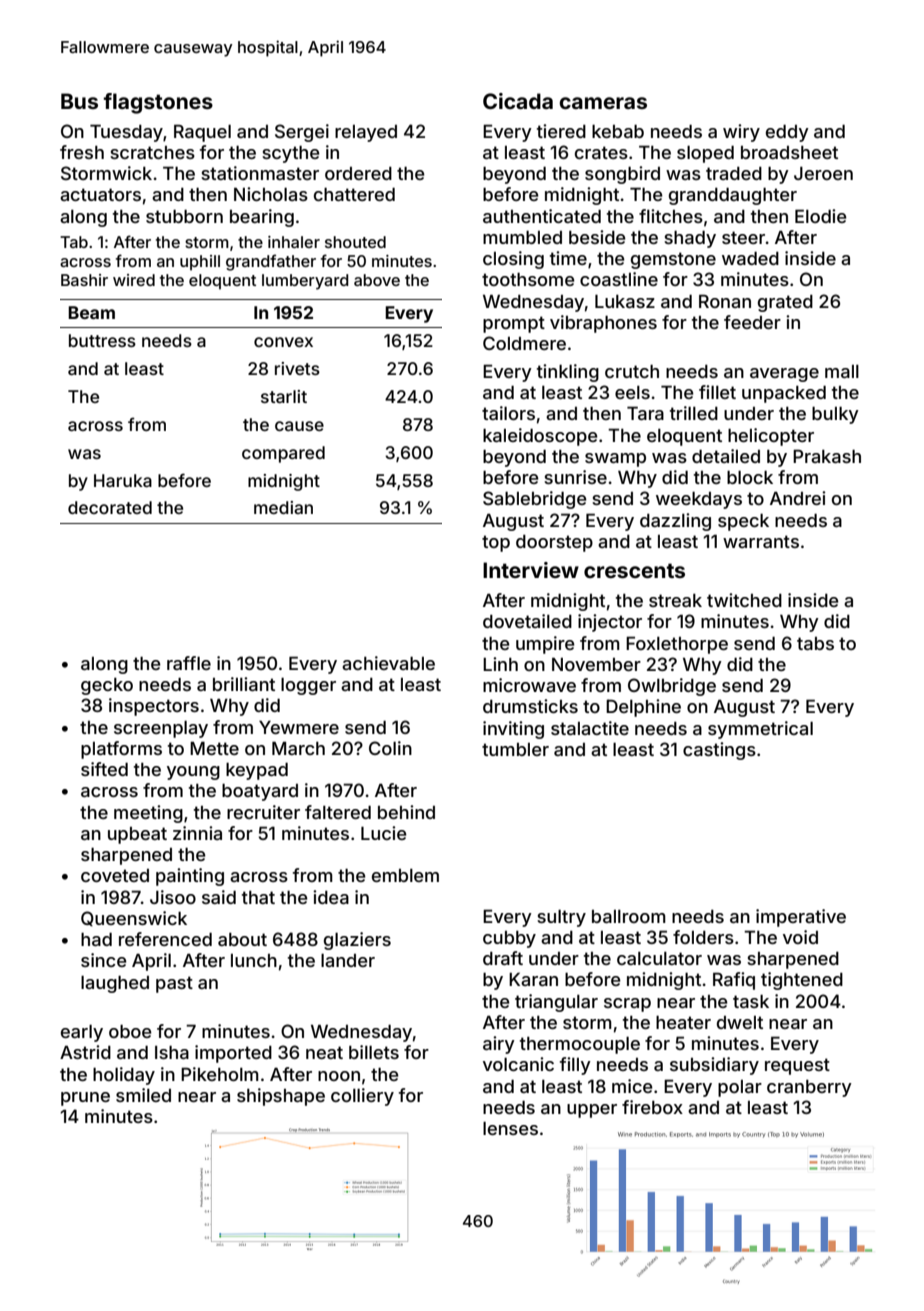 The height and width of the page is (1311, 924). Describe the element at coordinates (508, 413) in the page. I see `tailors` at that location.
